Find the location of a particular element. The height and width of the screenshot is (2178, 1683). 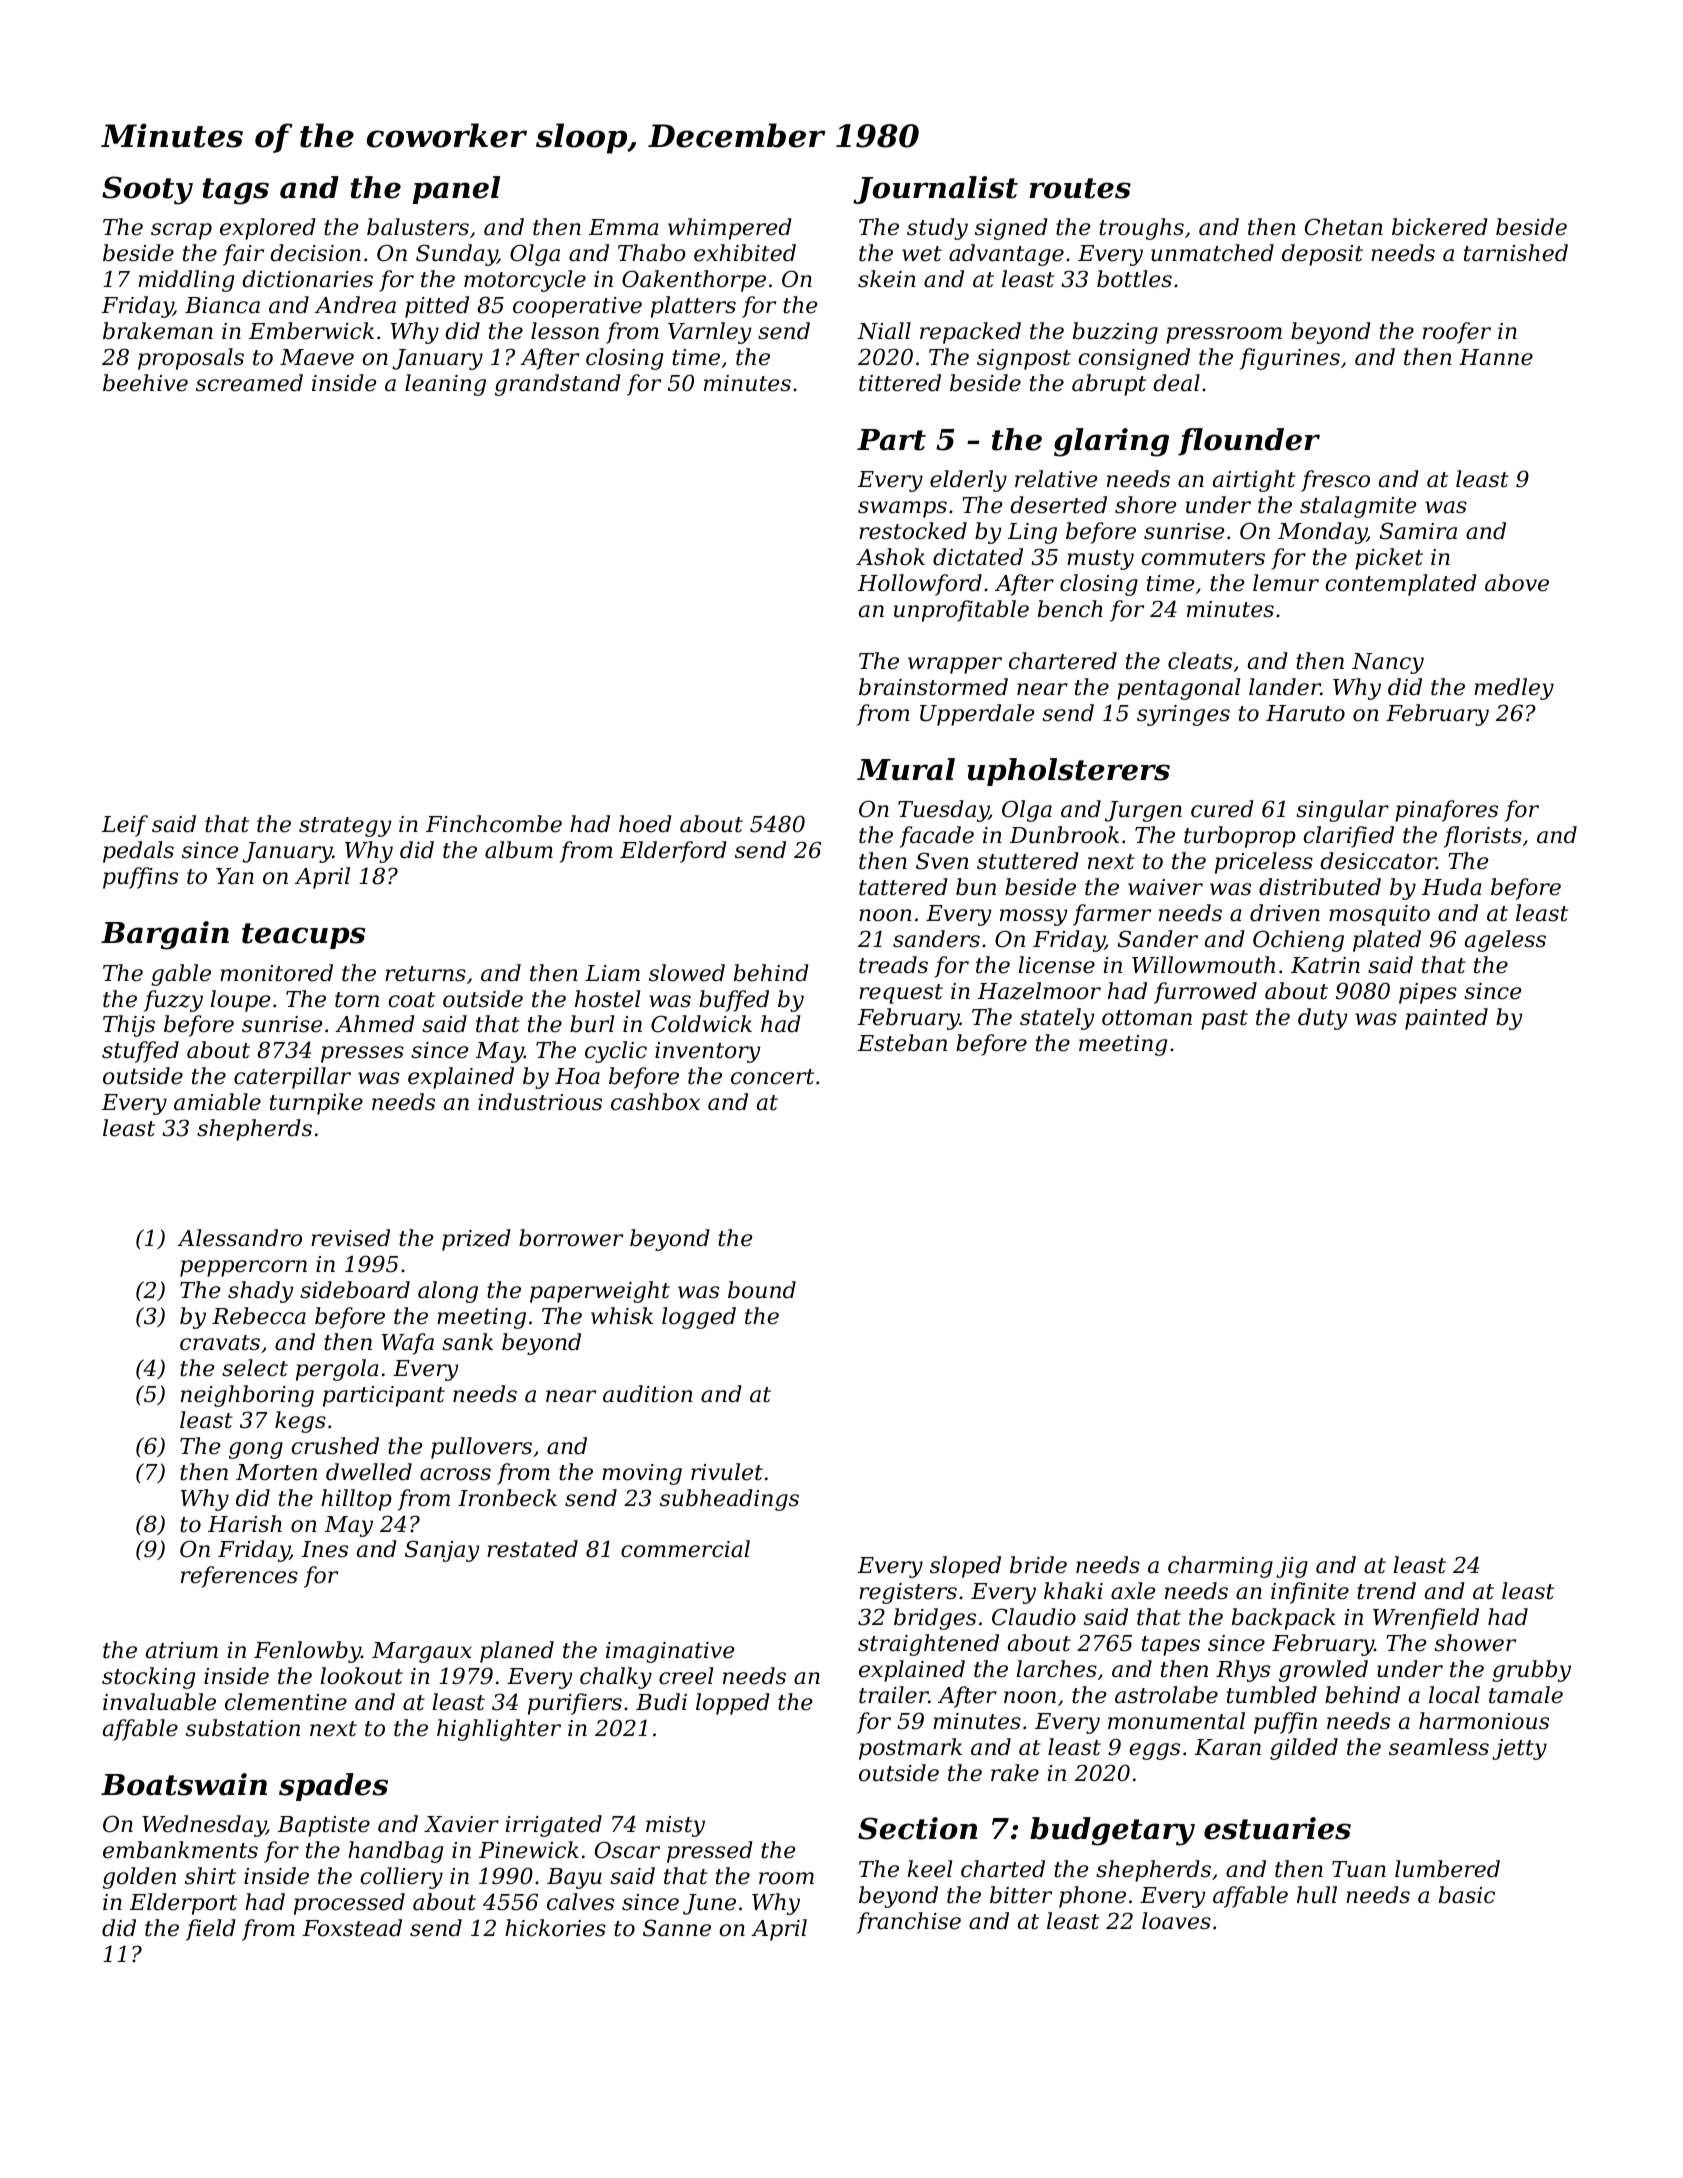

Elderport is located at coordinates (183, 1904).
